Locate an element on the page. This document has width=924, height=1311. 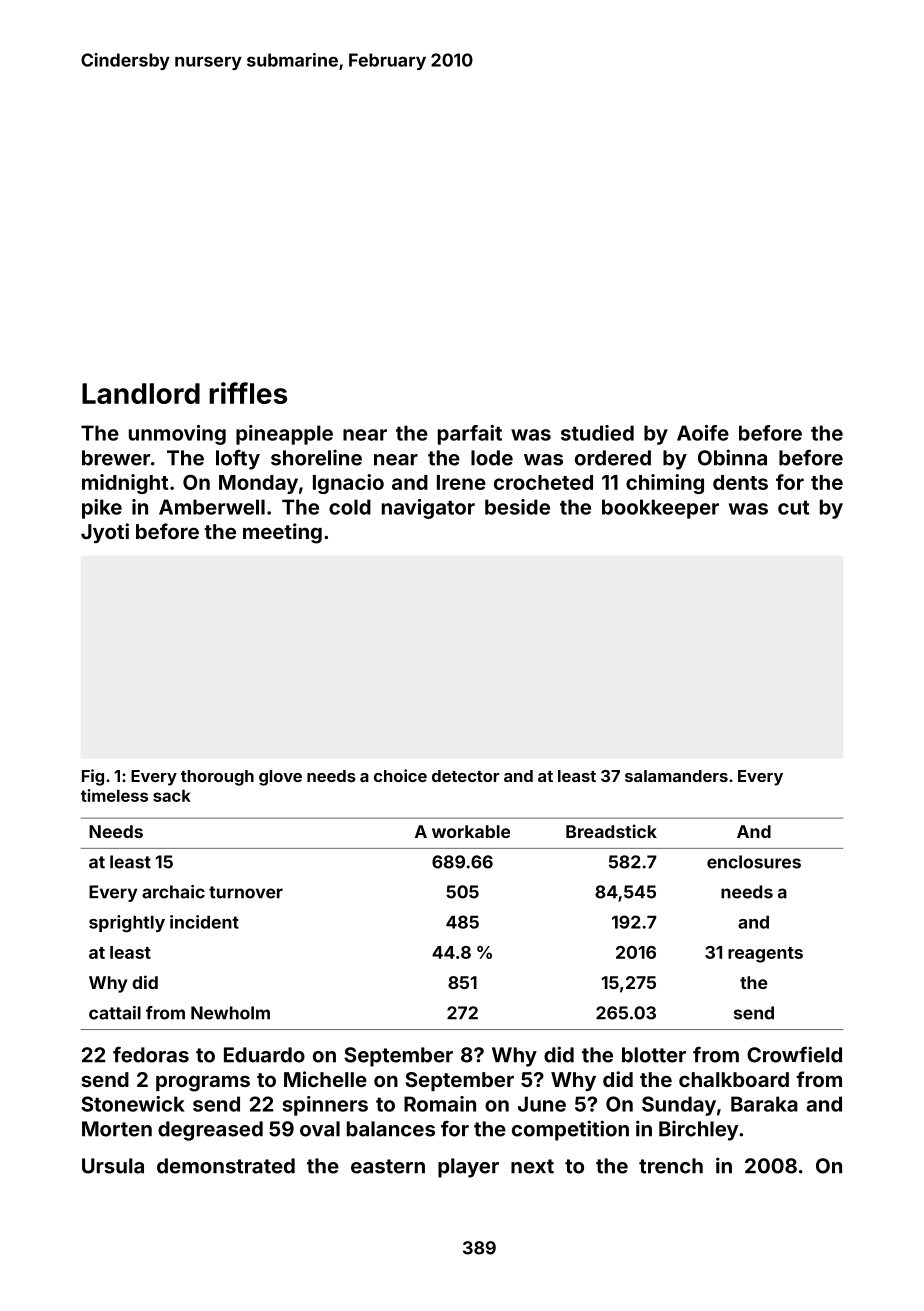
Aoife is located at coordinates (703, 433).
